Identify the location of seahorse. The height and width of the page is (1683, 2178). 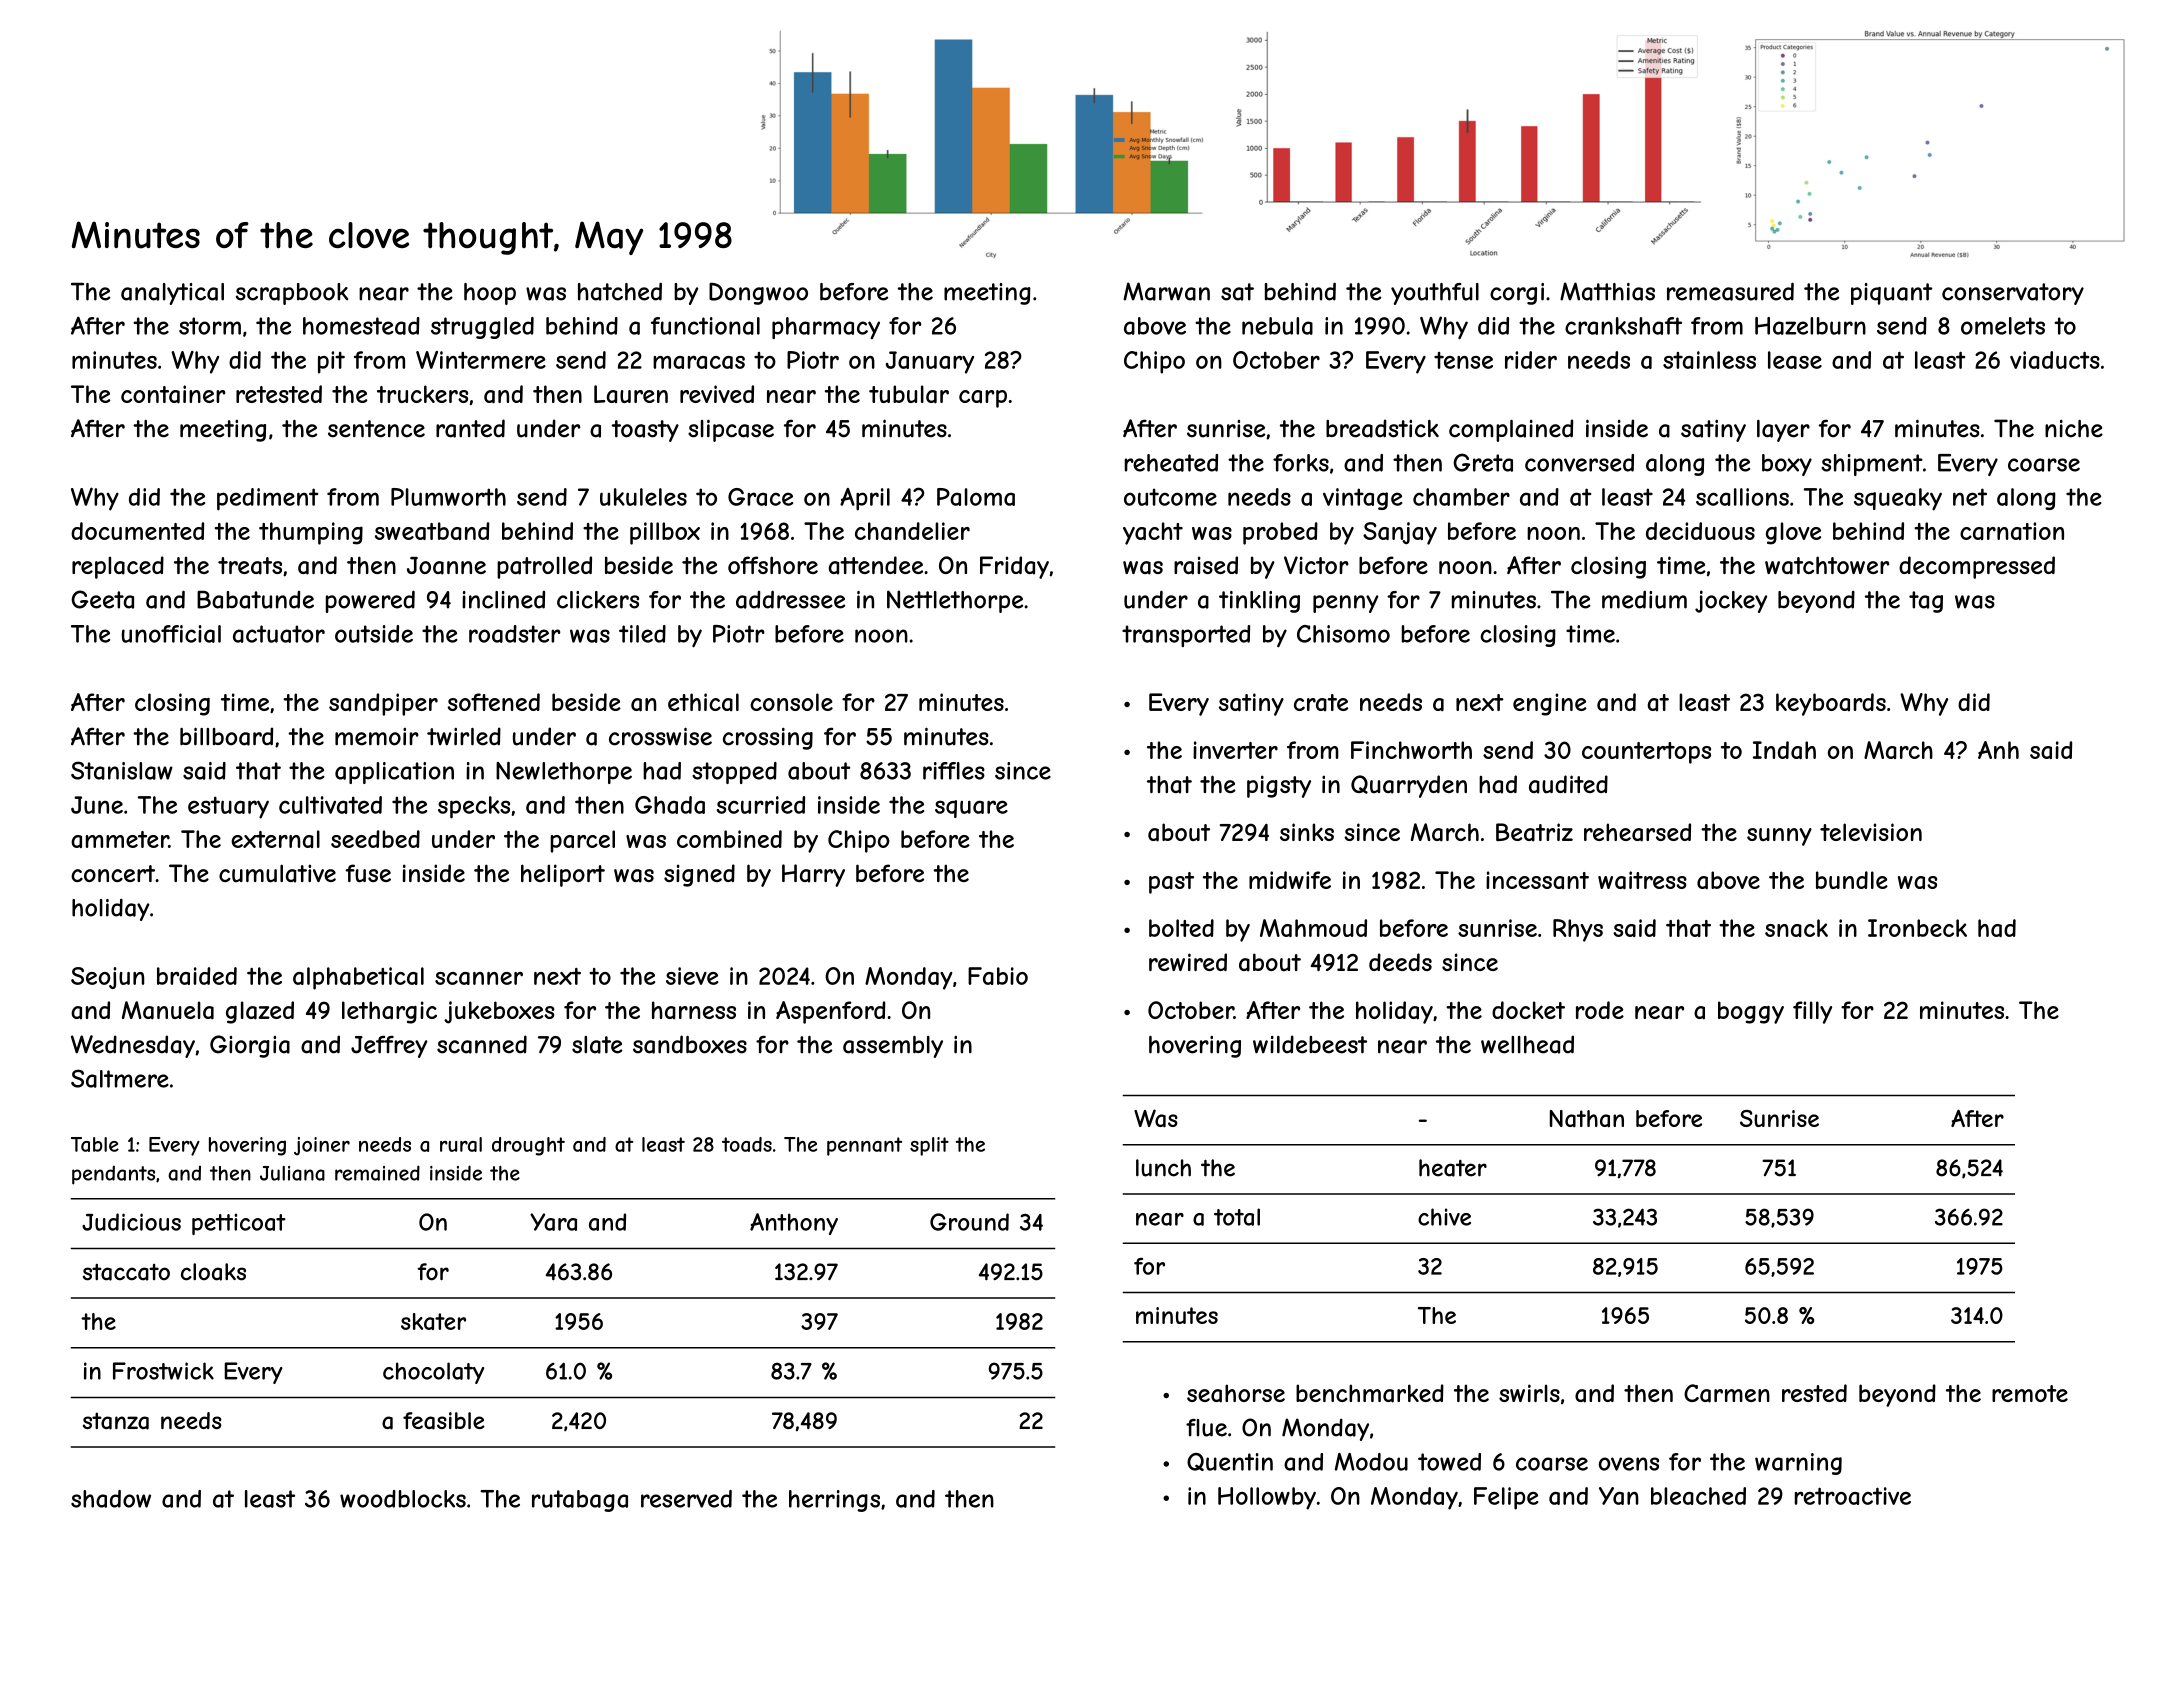
(1236, 1393).
